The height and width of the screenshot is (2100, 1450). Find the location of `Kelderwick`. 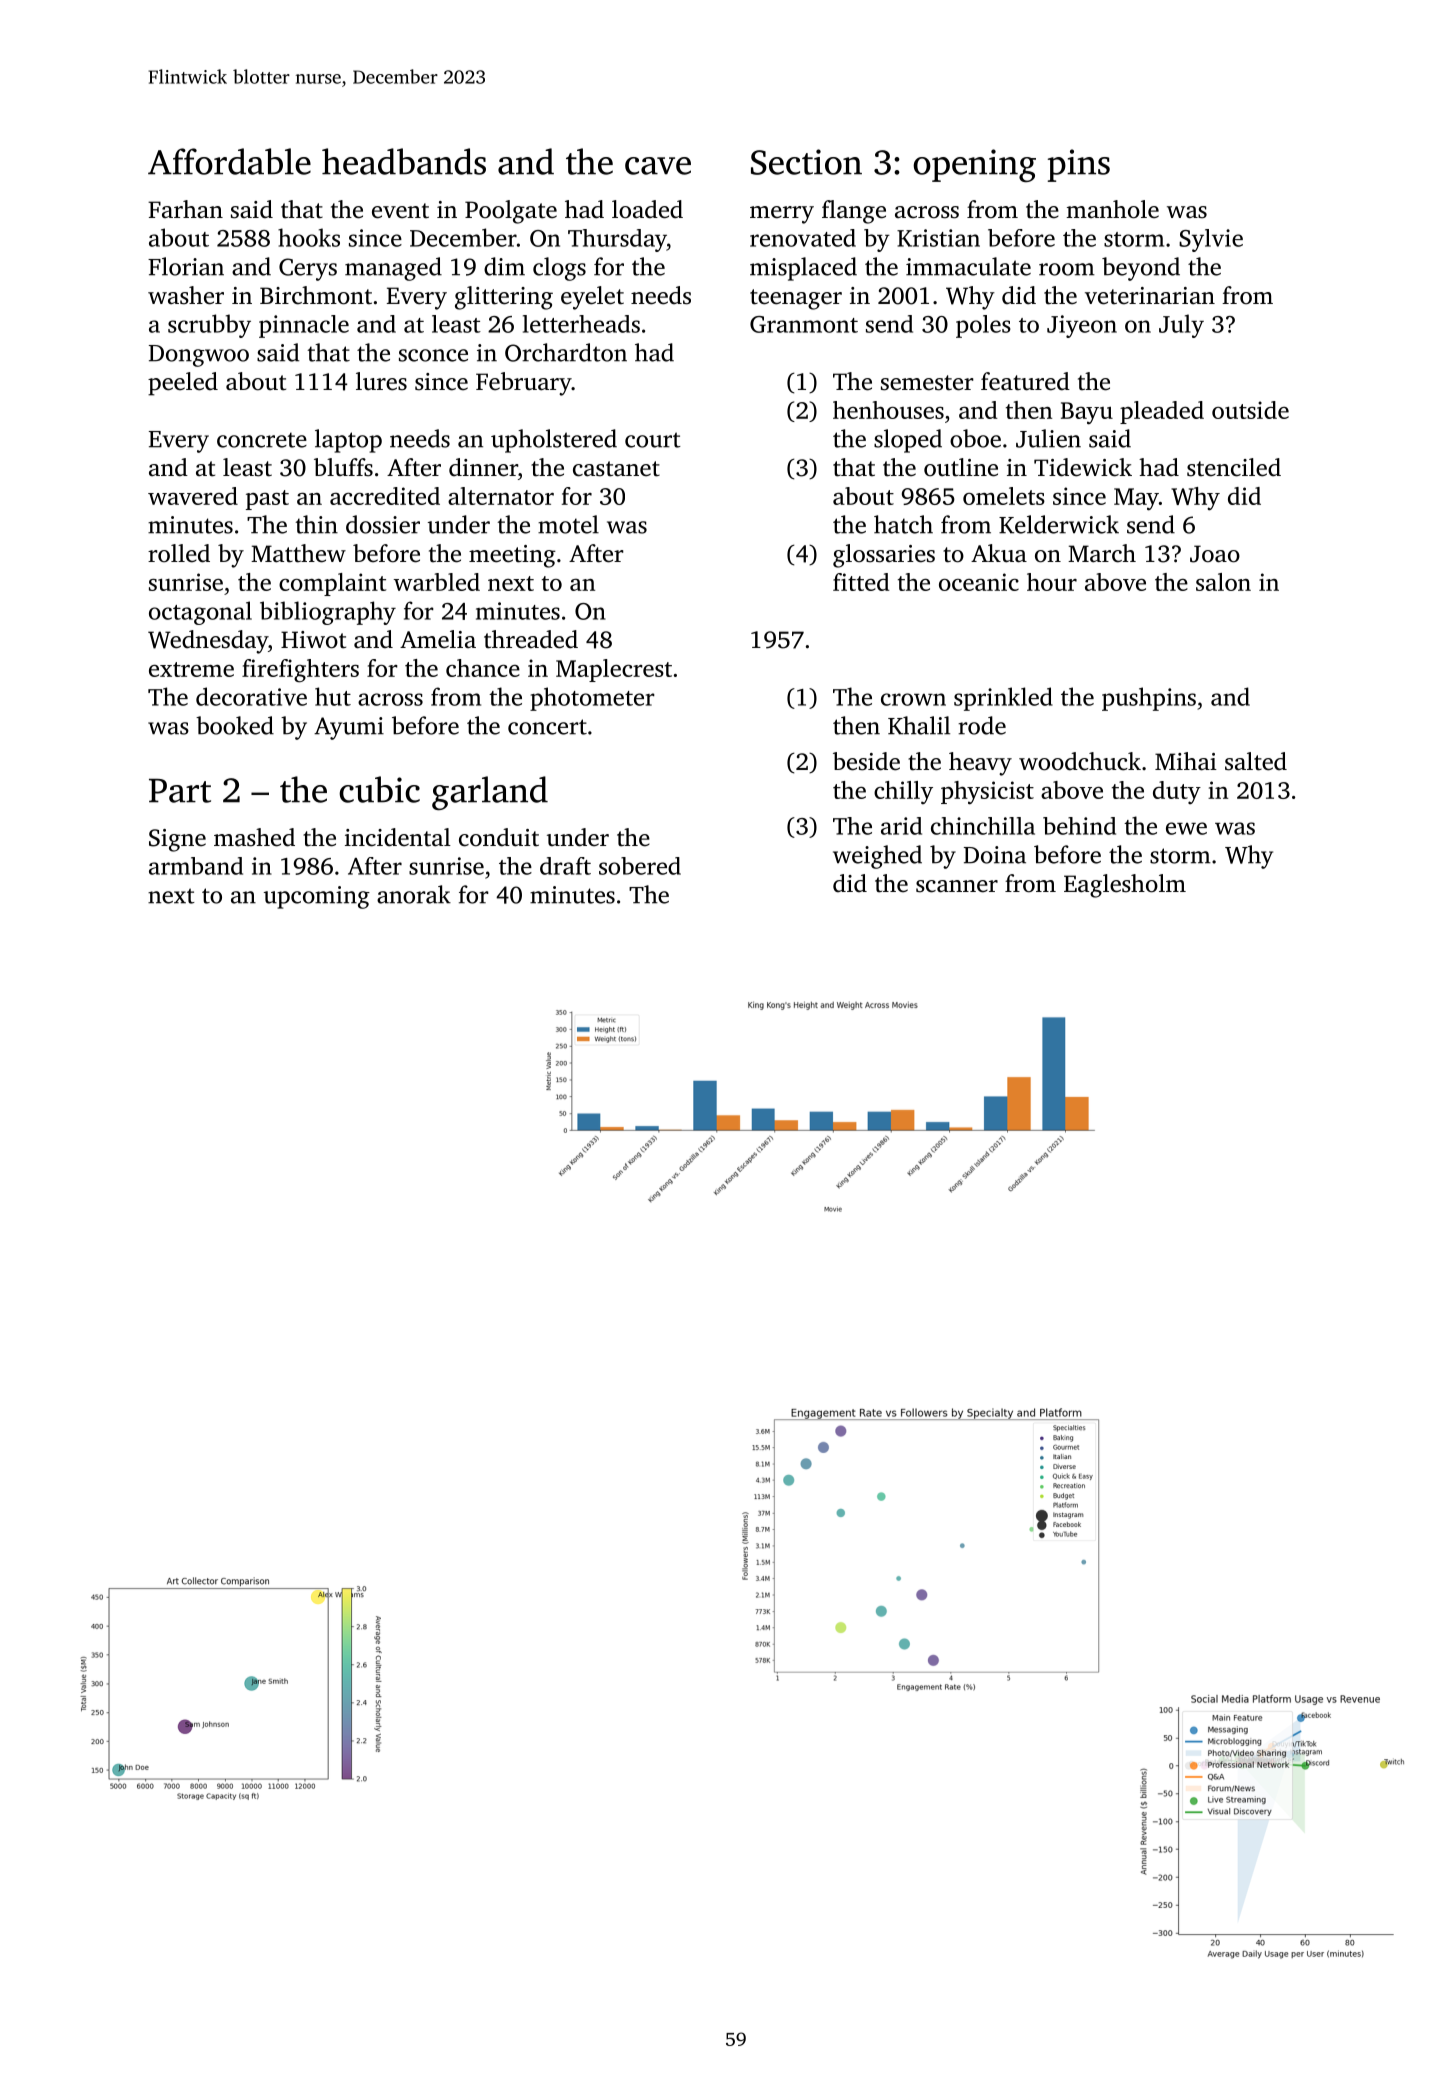

Kelderwick is located at coordinates (1059, 524).
